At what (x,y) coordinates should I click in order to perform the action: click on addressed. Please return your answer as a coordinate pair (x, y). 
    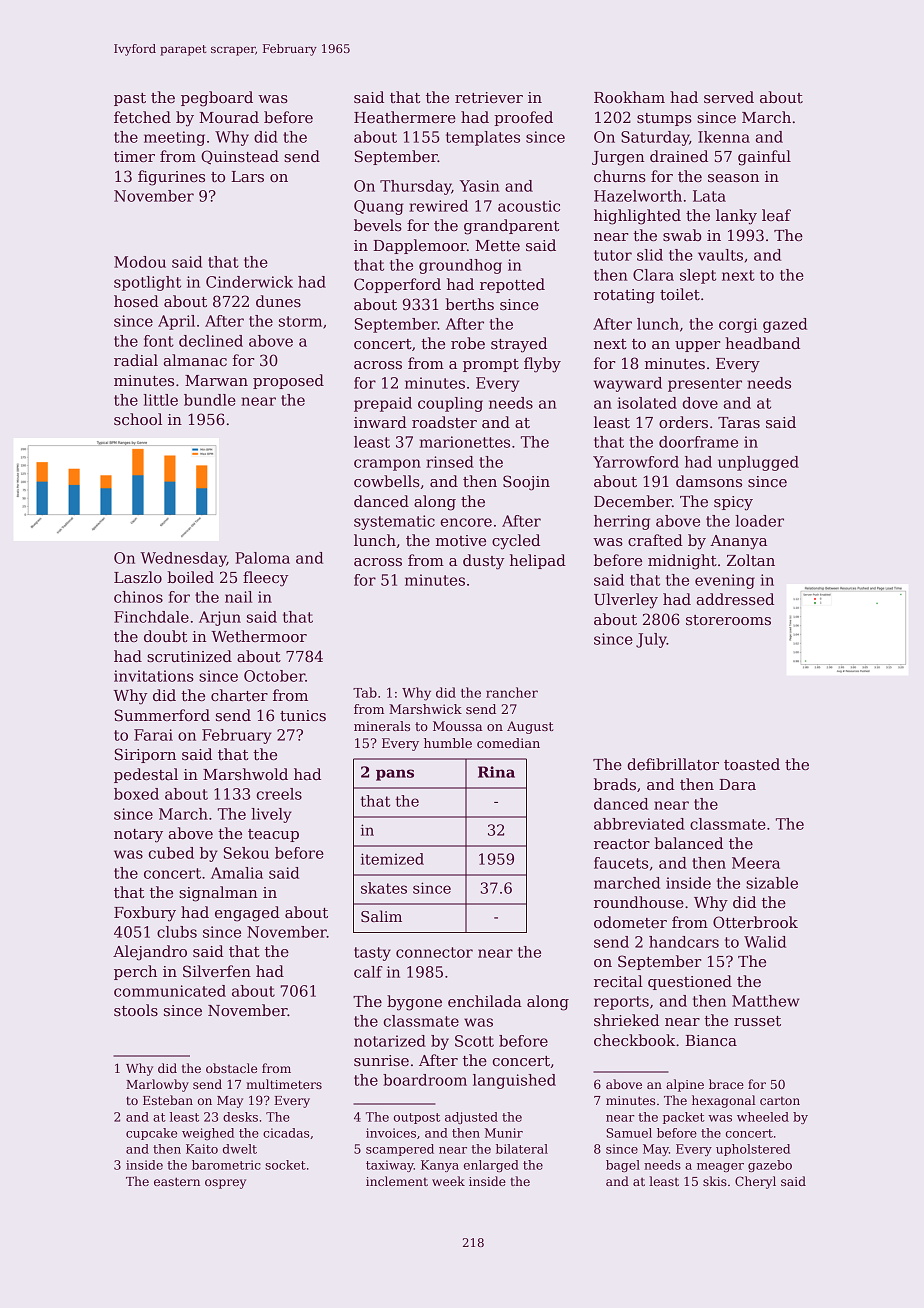
    Looking at the image, I should click on (735, 599).
